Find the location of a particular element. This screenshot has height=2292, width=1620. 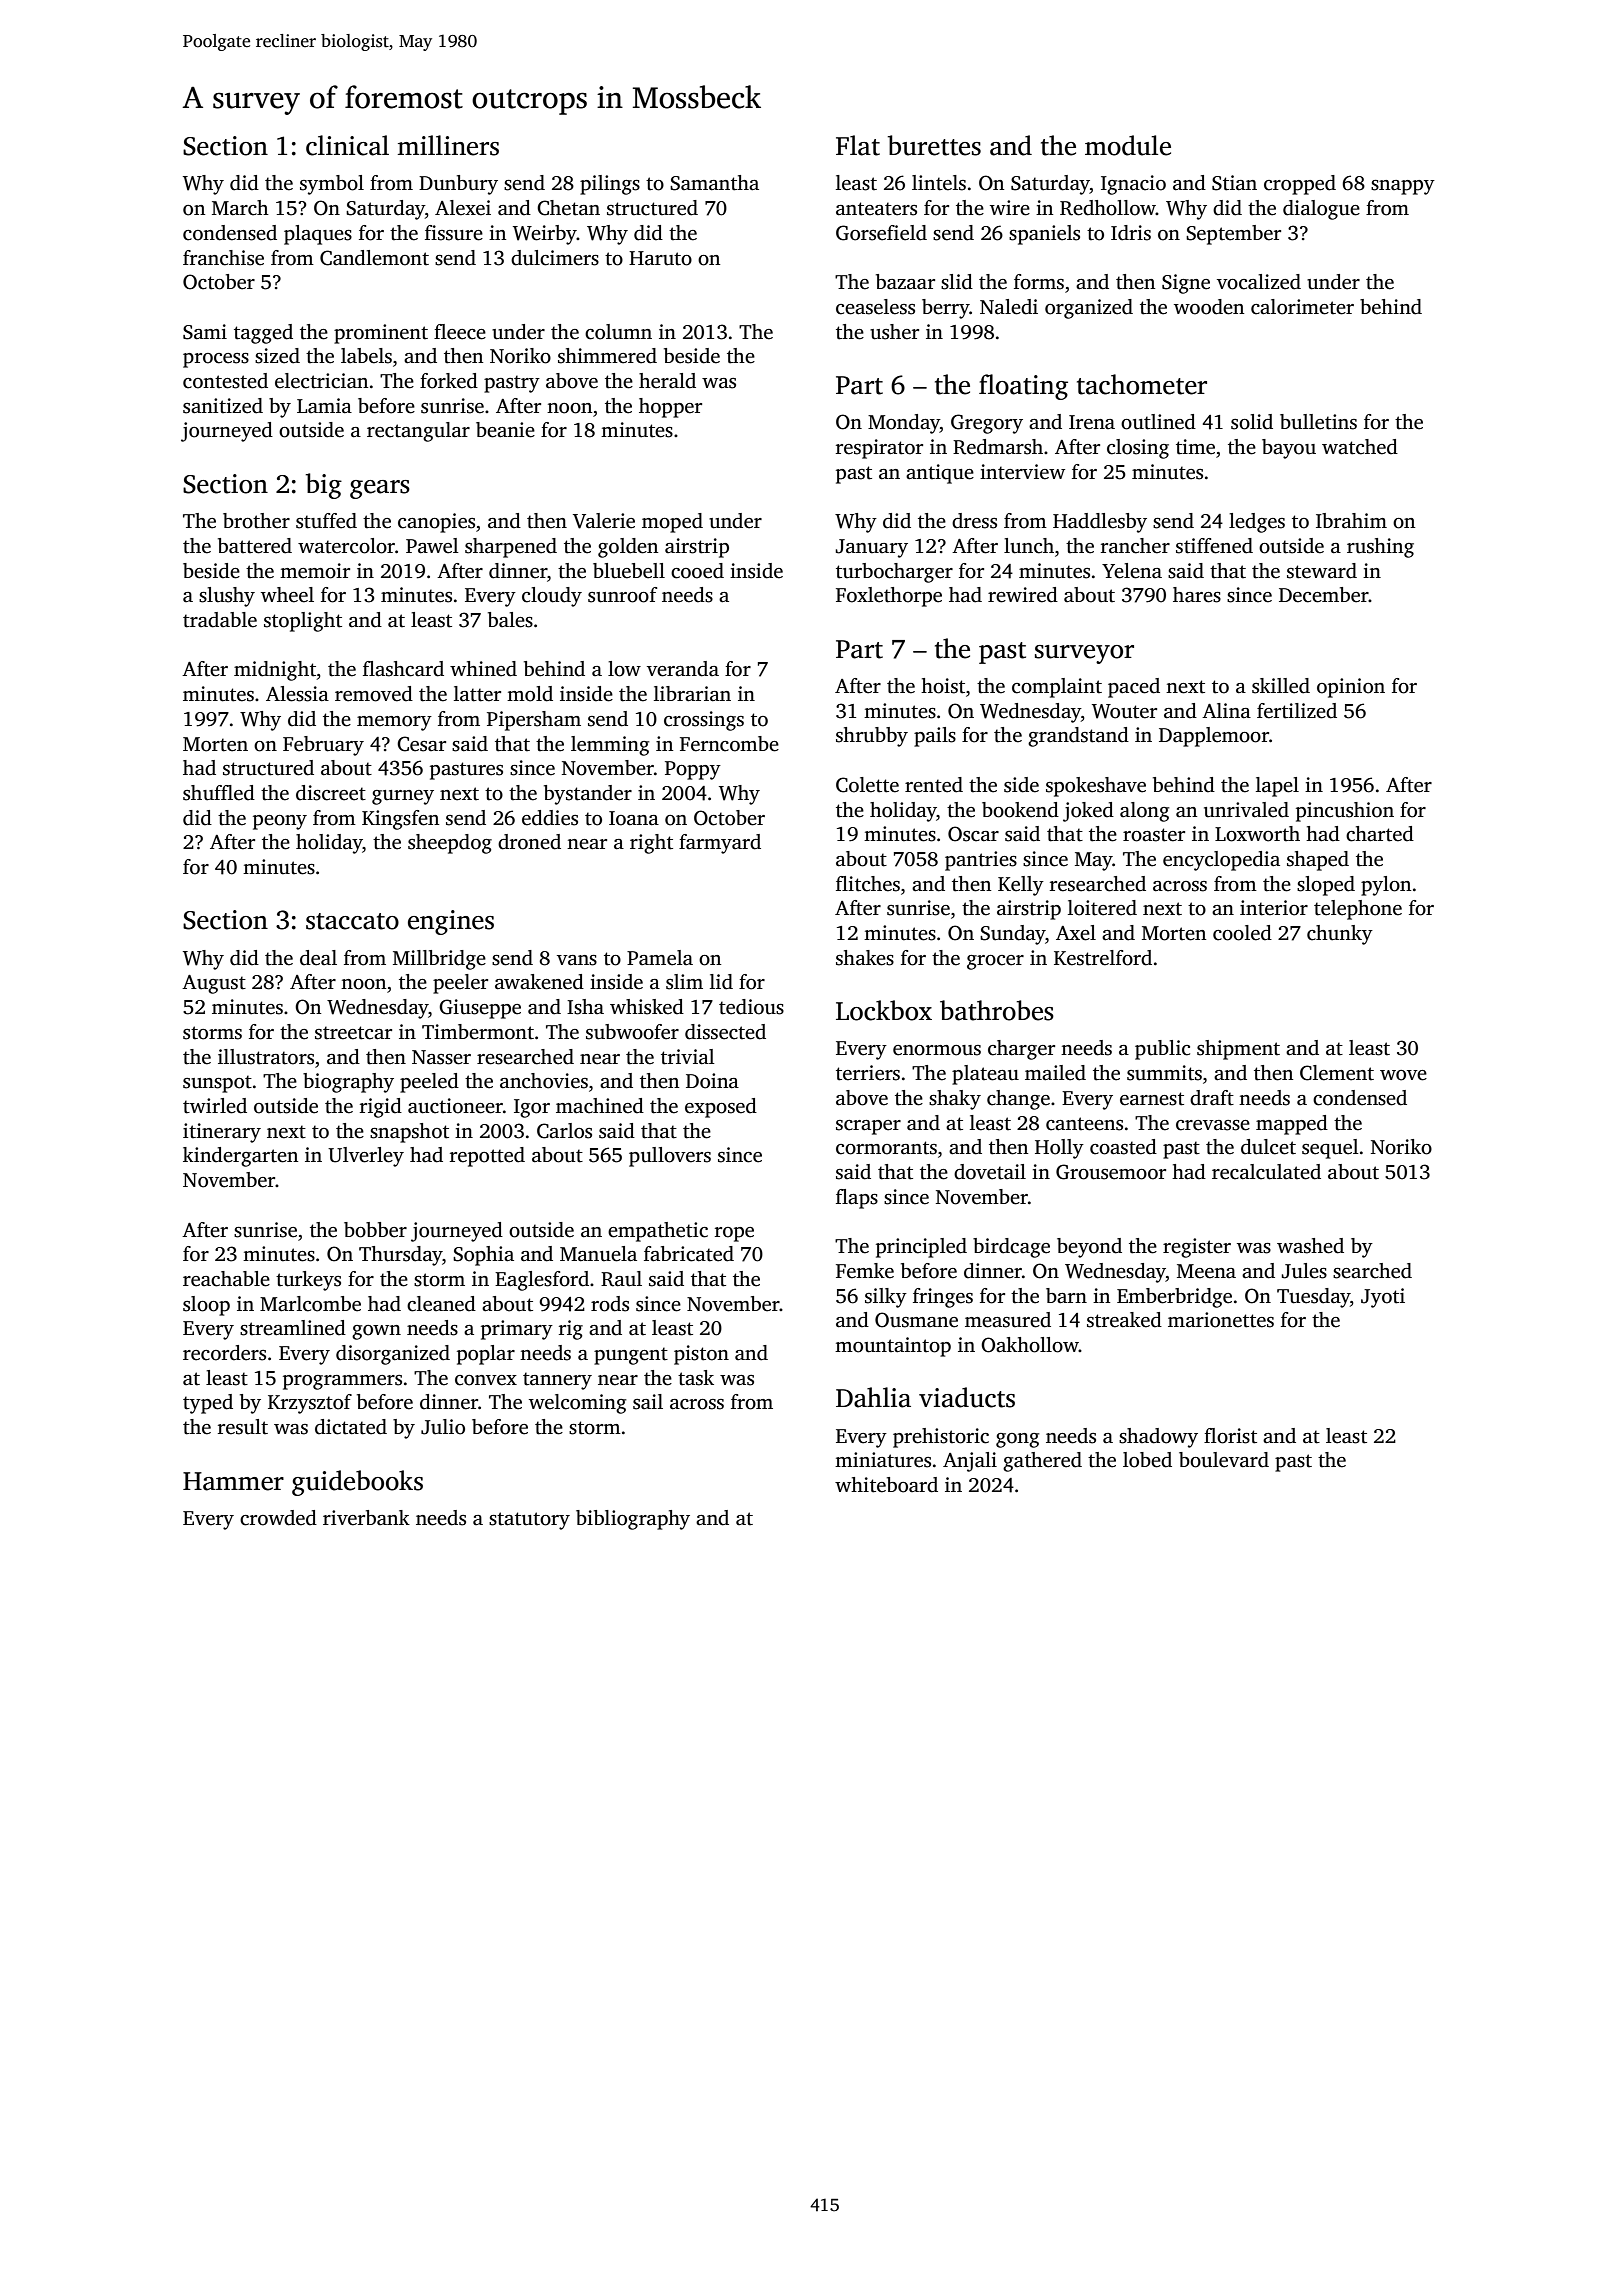

module is located at coordinates (1128, 145).
